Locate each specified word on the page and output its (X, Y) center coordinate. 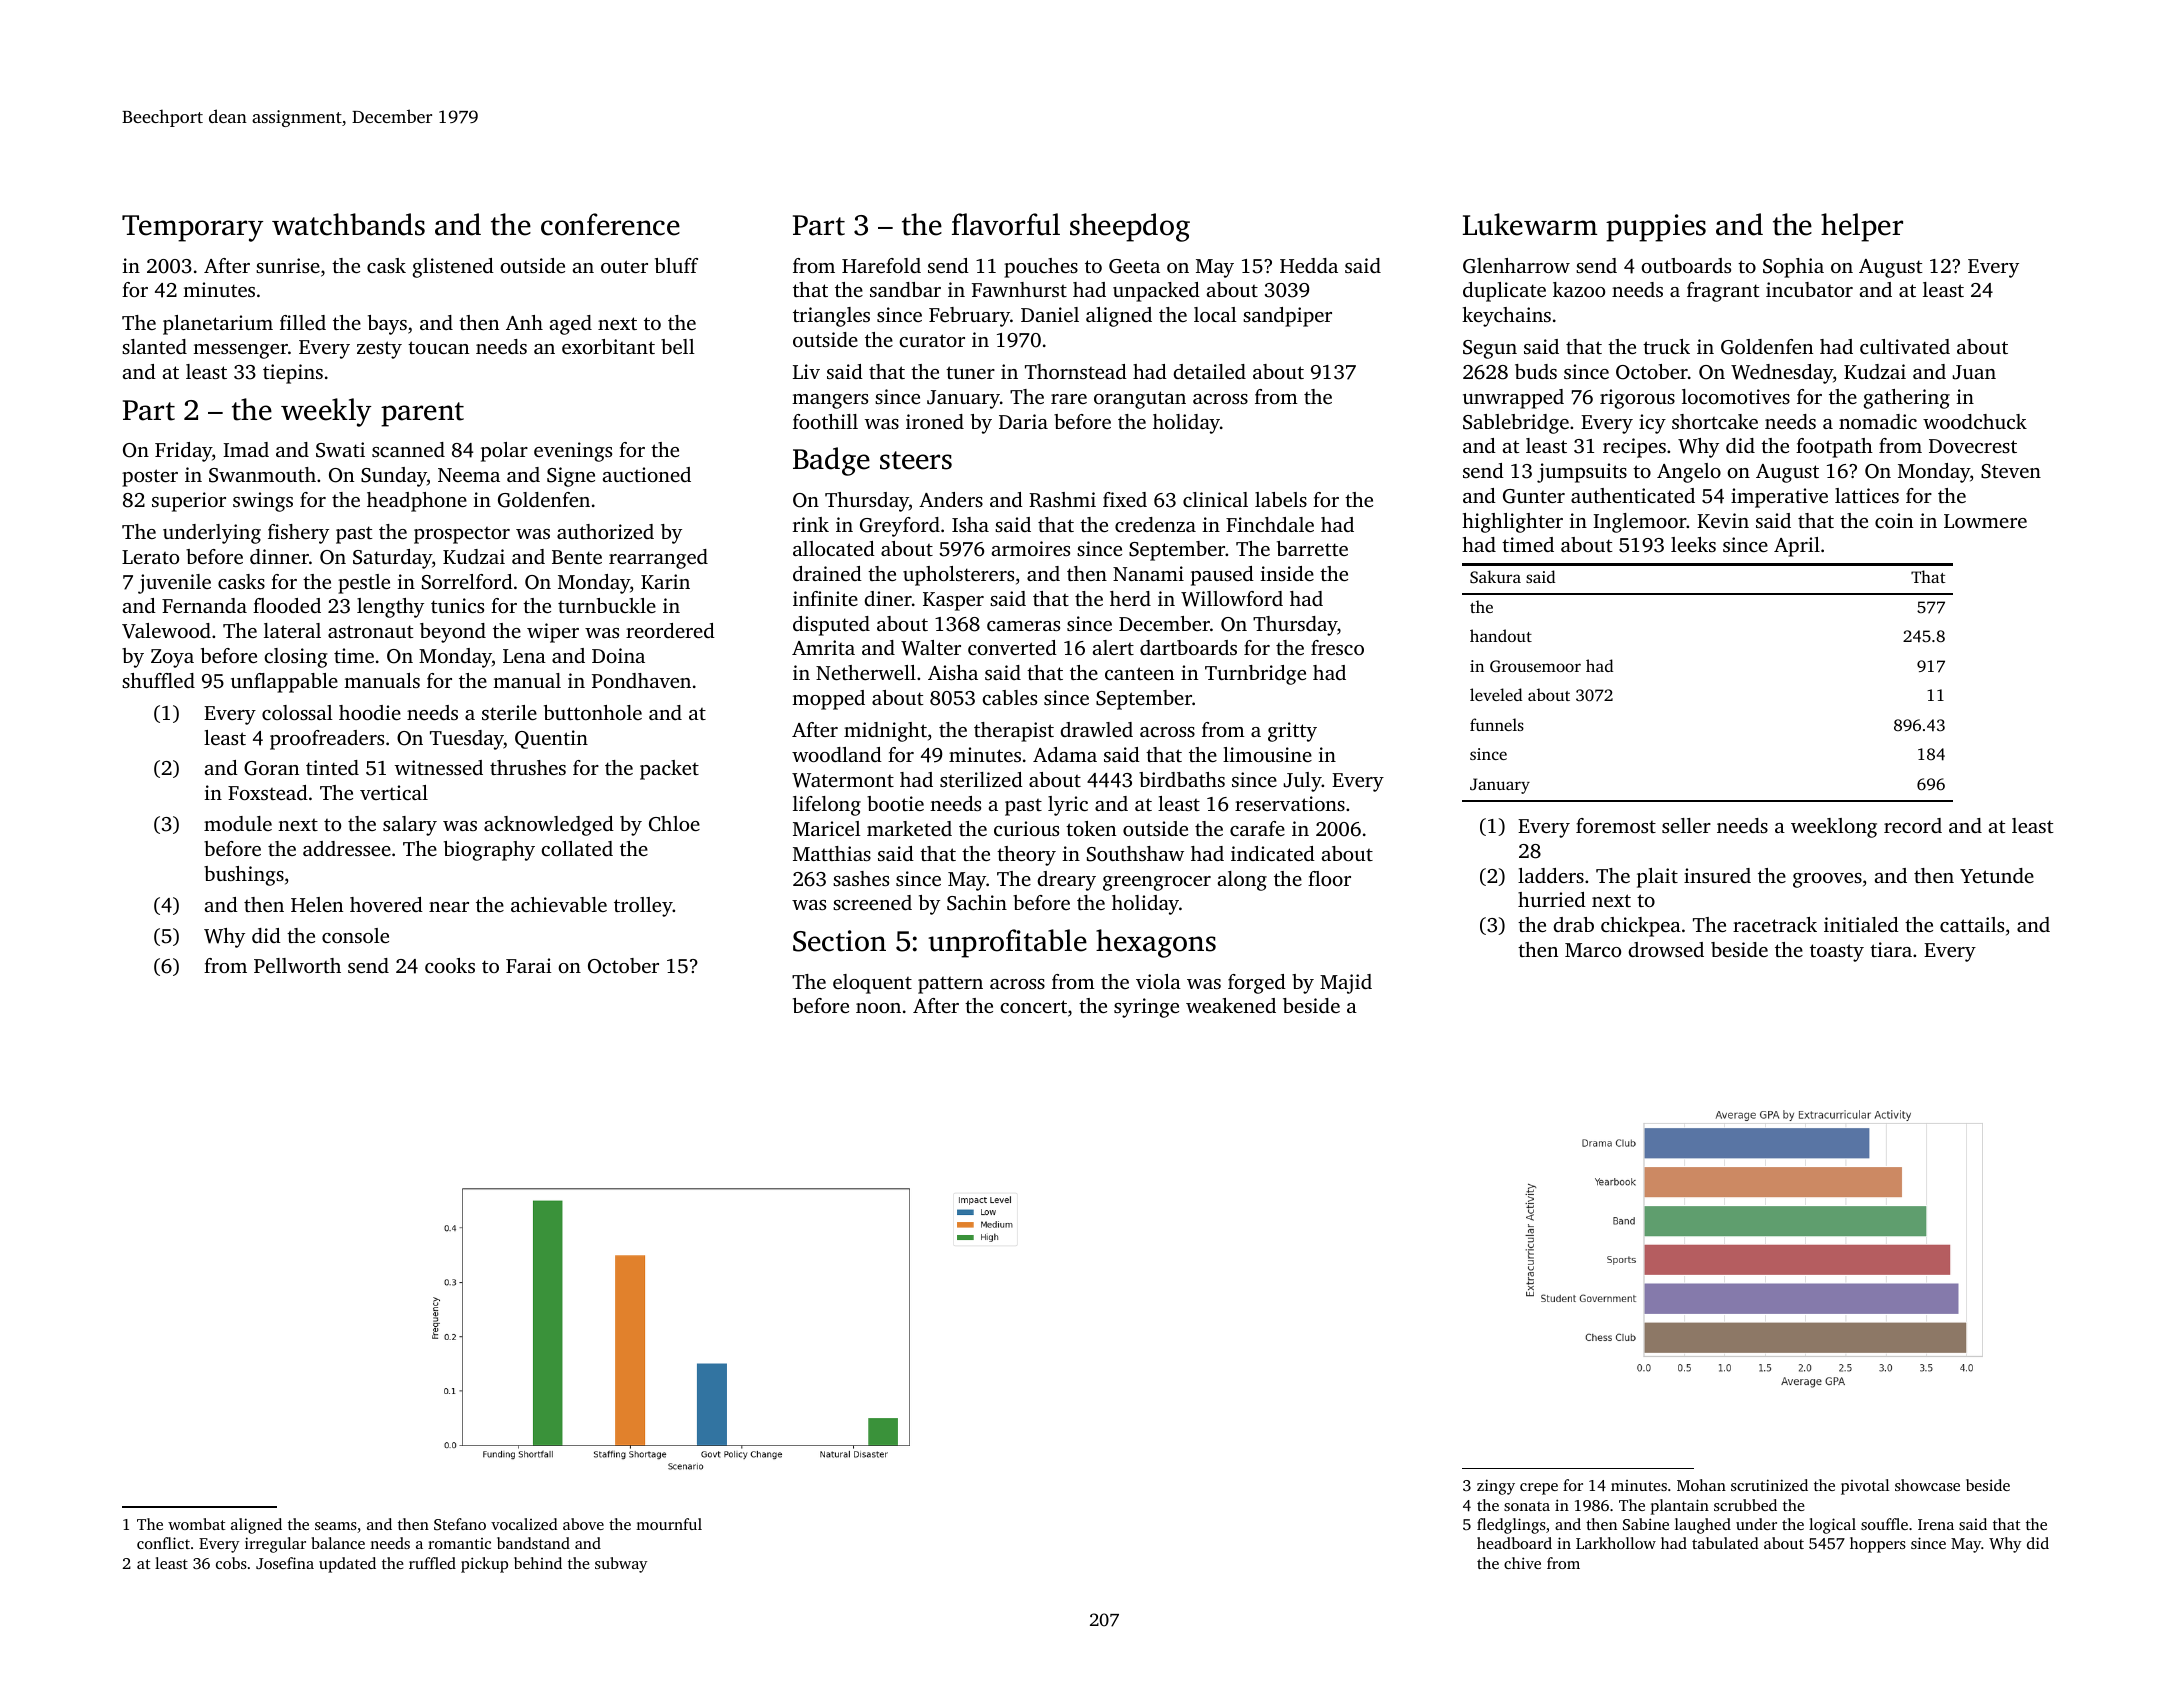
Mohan (1701, 1485)
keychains (1506, 317)
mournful (669, 1524)
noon (878, 1008)
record (1913, 825)
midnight (885, 732)
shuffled (158, 680)
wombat (196, 1524)
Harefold (881, 265)
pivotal (1865, 1487)
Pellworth (297, 965)
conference (610, 224)
